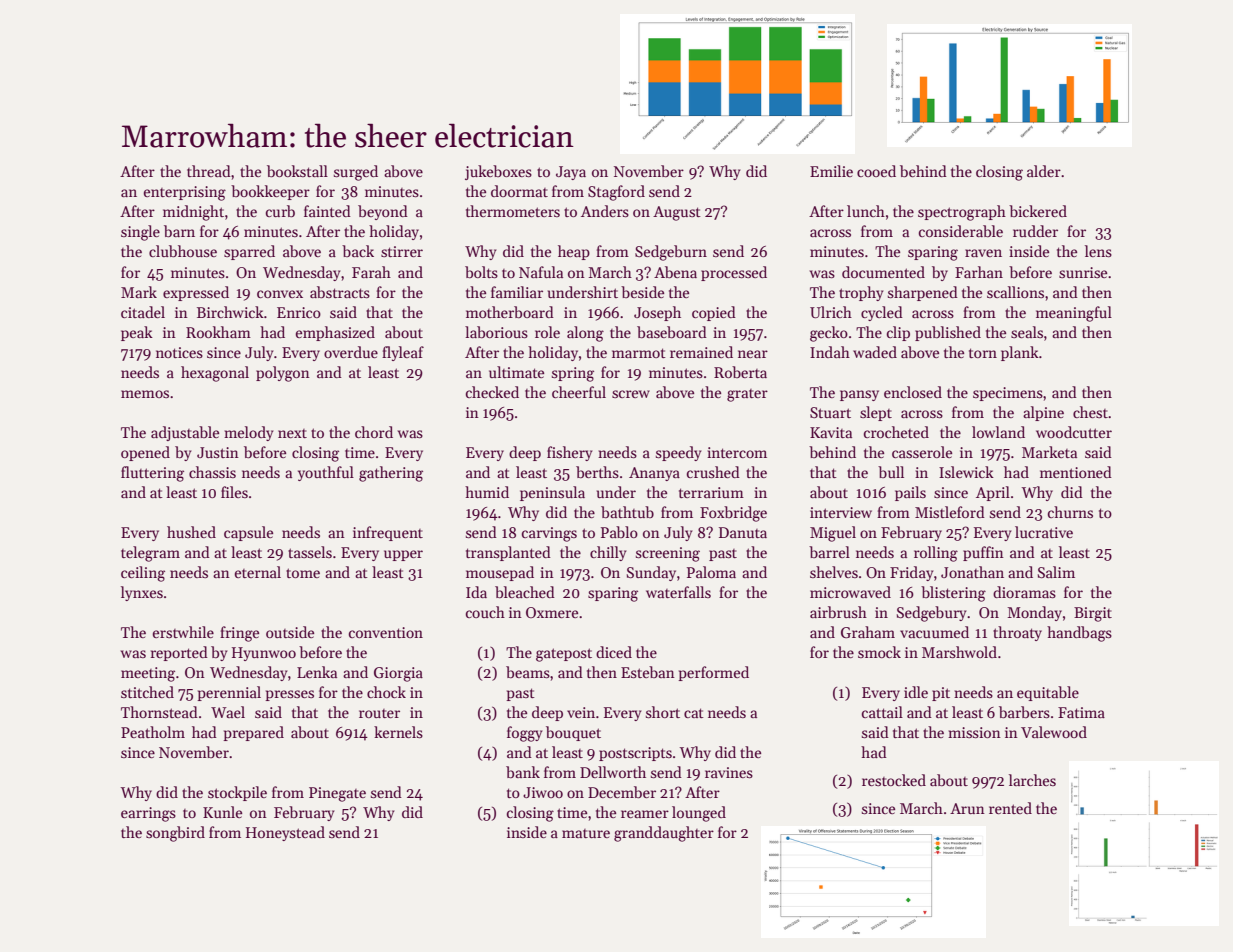 The image size is (1233, 952). What do you see at coordinates (487, 492) in the screenshot?
I see `humid` at bounding box center [487, 492].
